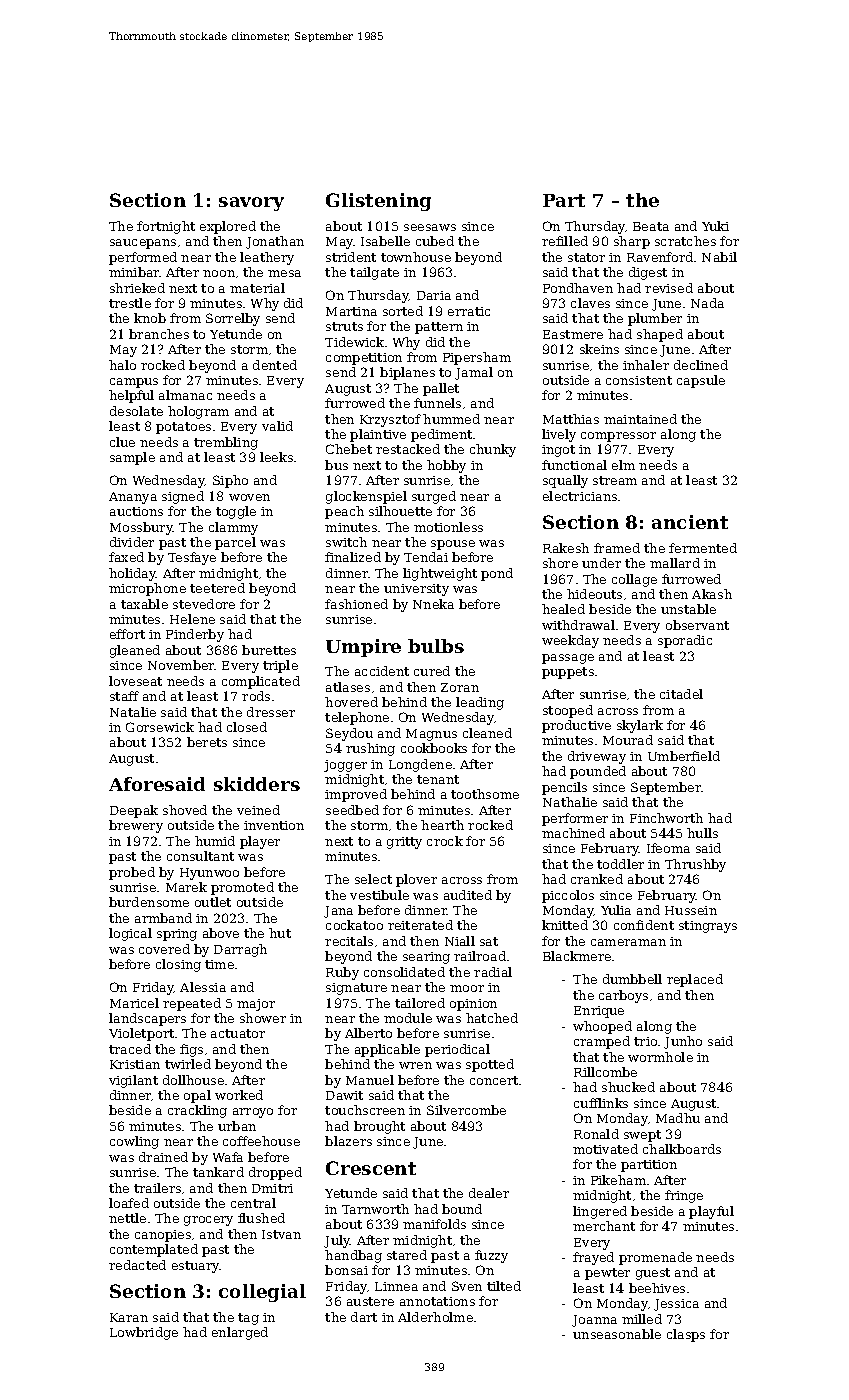 Image resolution: width=849 pixels, height=1400 pixels. I want to click on effort, so click(127, 634).
